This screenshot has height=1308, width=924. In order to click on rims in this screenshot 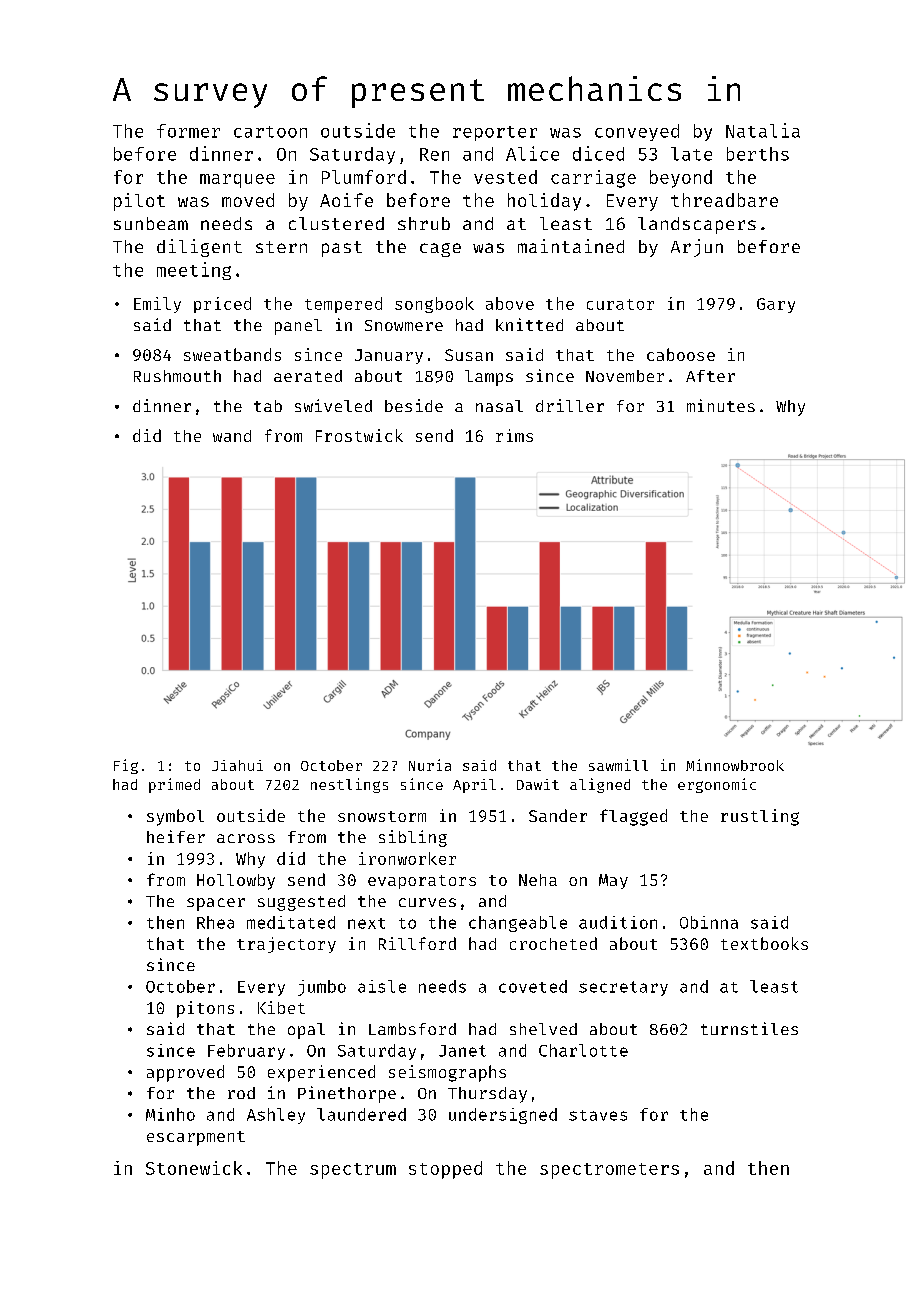, I will do `click(514, 435)`.
